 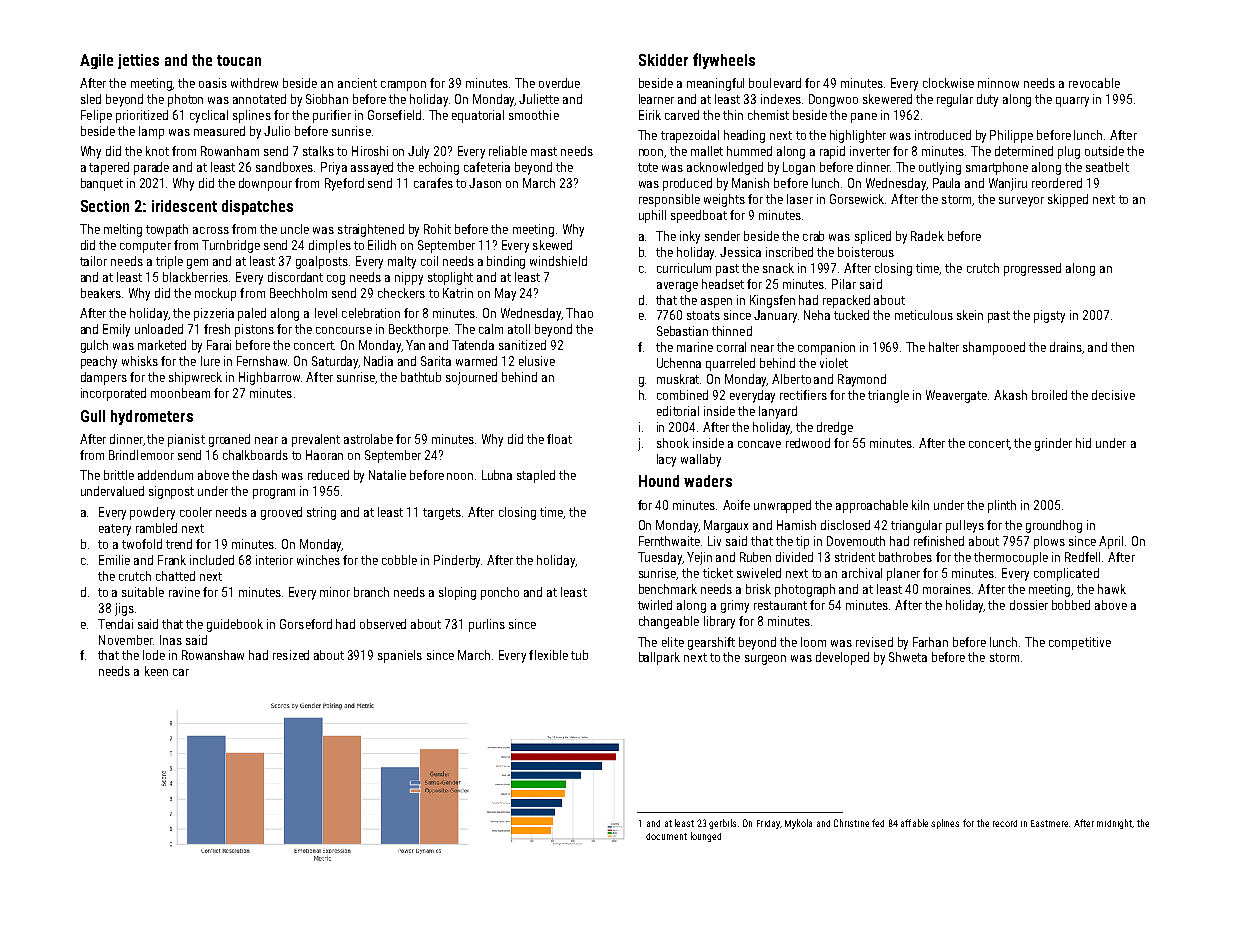 I want to click on echoing, so click(x=439, y=168).
